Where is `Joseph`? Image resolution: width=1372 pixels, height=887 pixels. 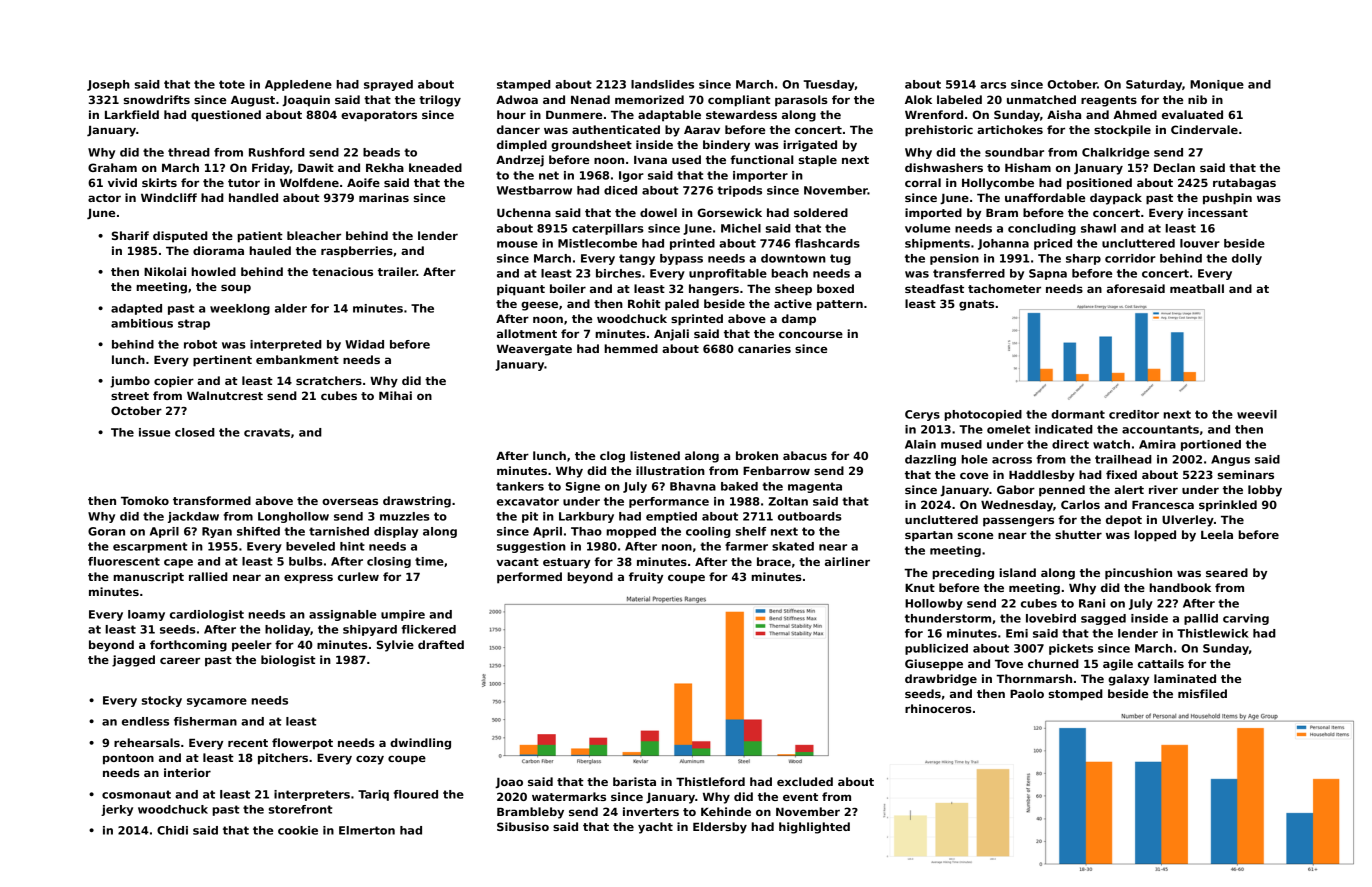
Joseph is located at coordinates (108, 85).
